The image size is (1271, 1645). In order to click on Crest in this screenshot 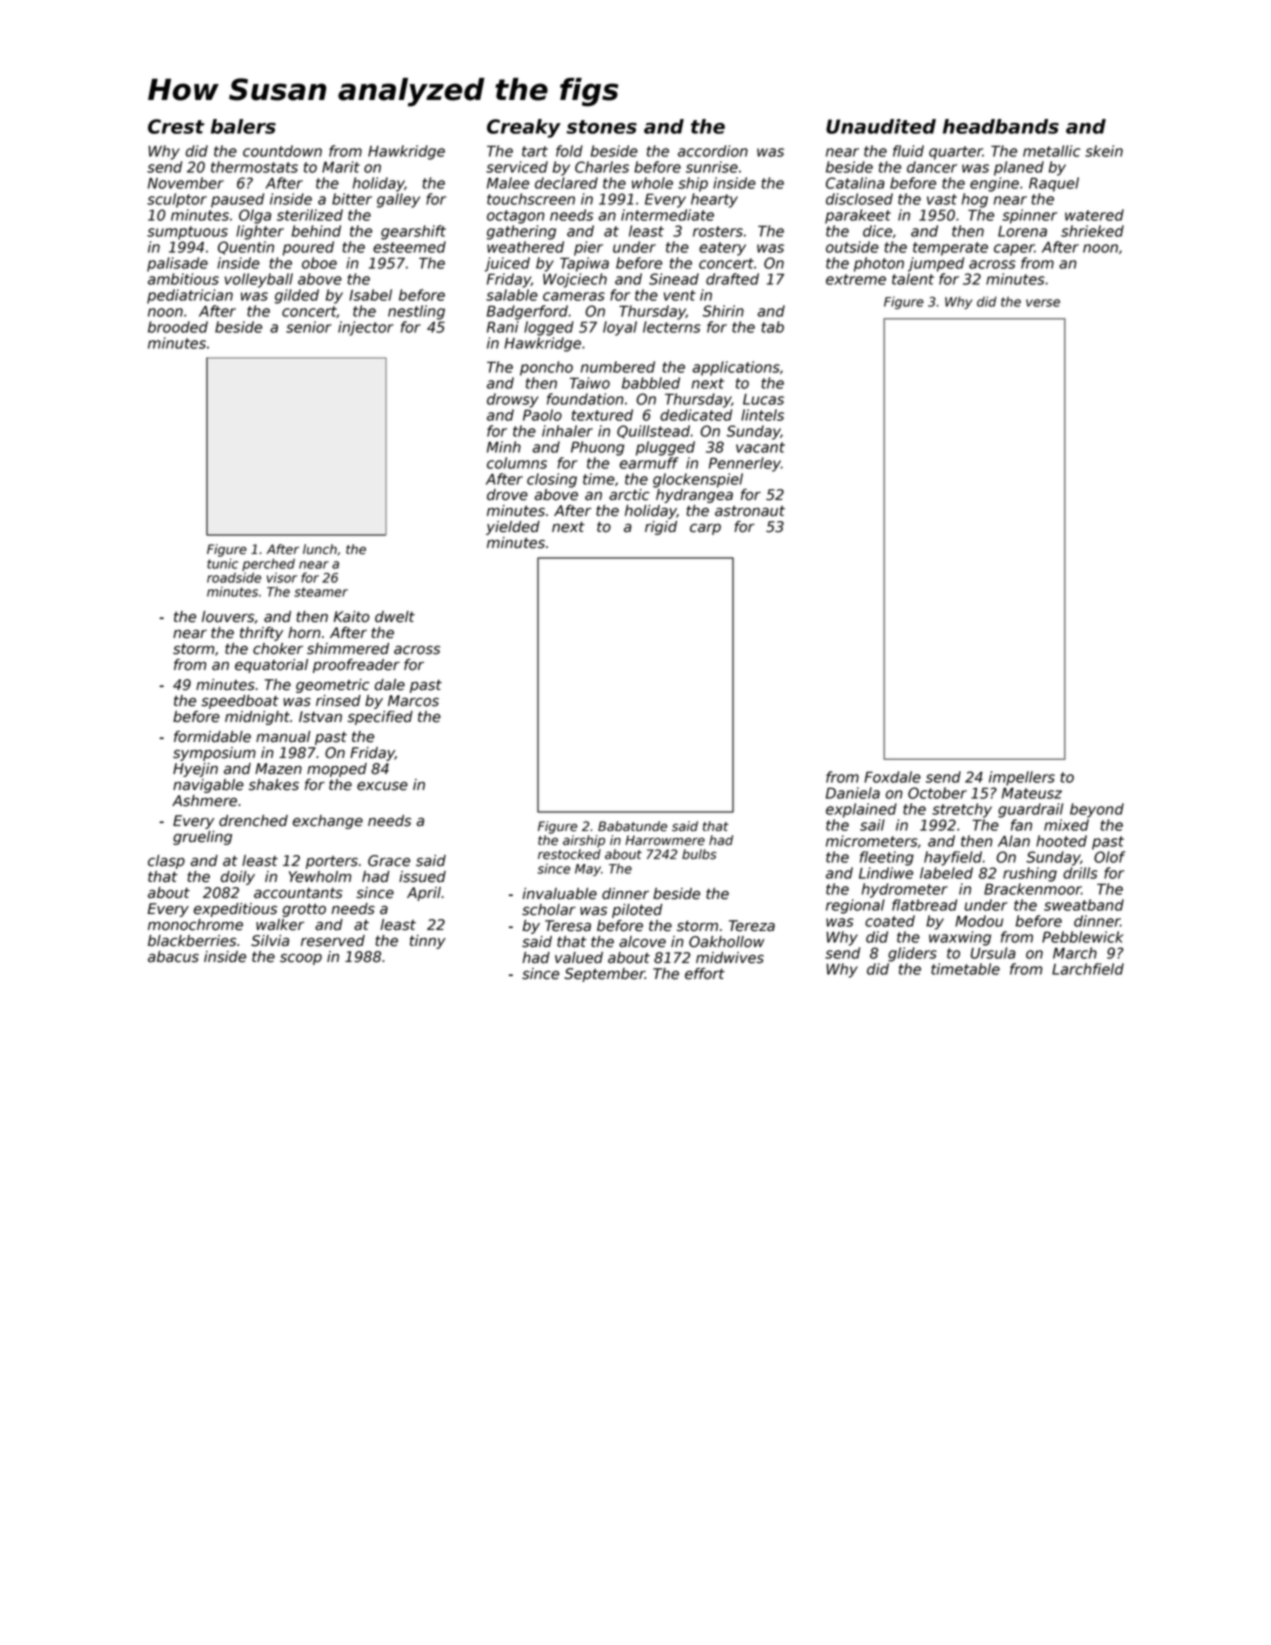, I will do `click(176, 126)`.
